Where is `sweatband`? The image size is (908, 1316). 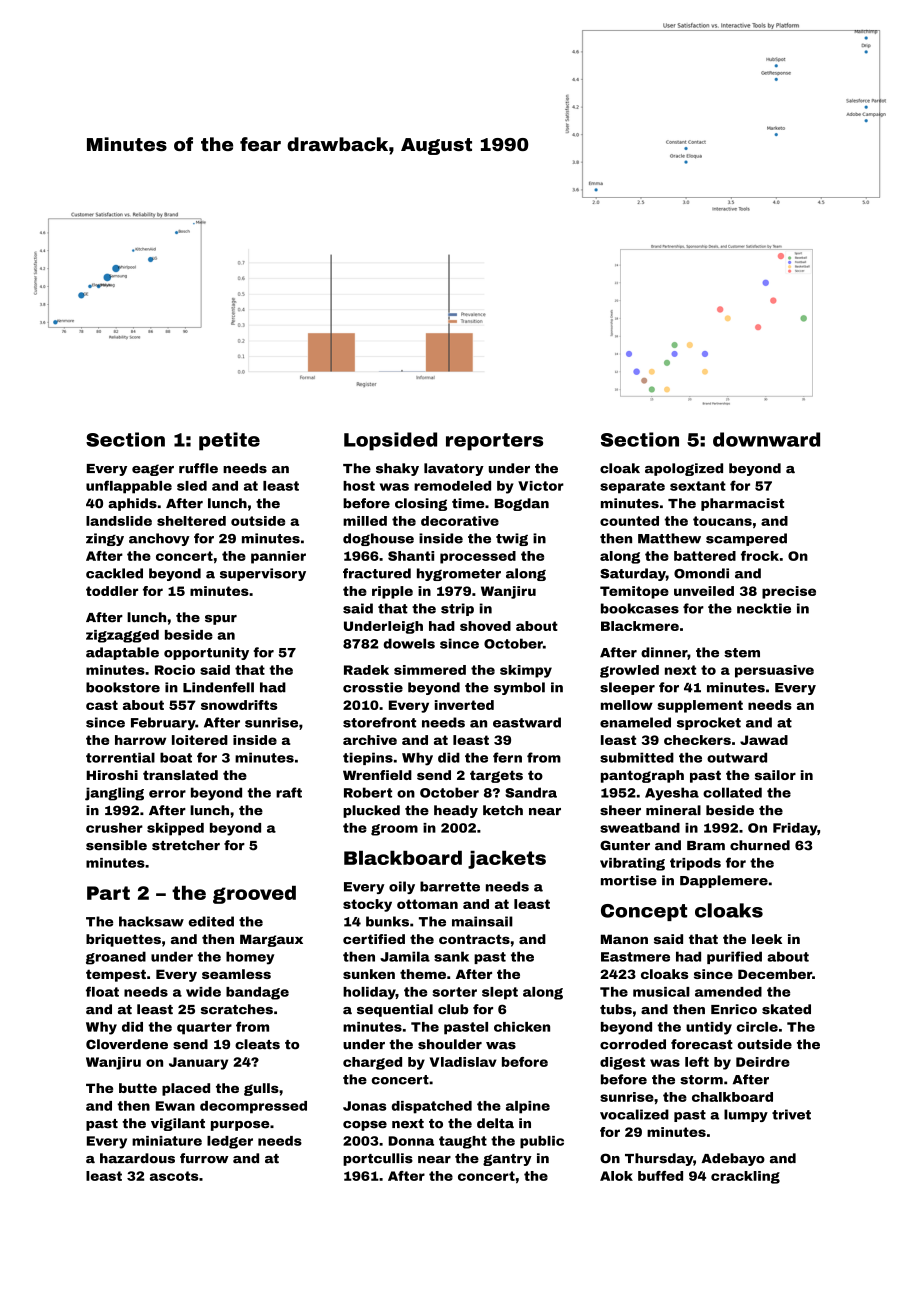
sweatband is located at coordinates (640, 828).
